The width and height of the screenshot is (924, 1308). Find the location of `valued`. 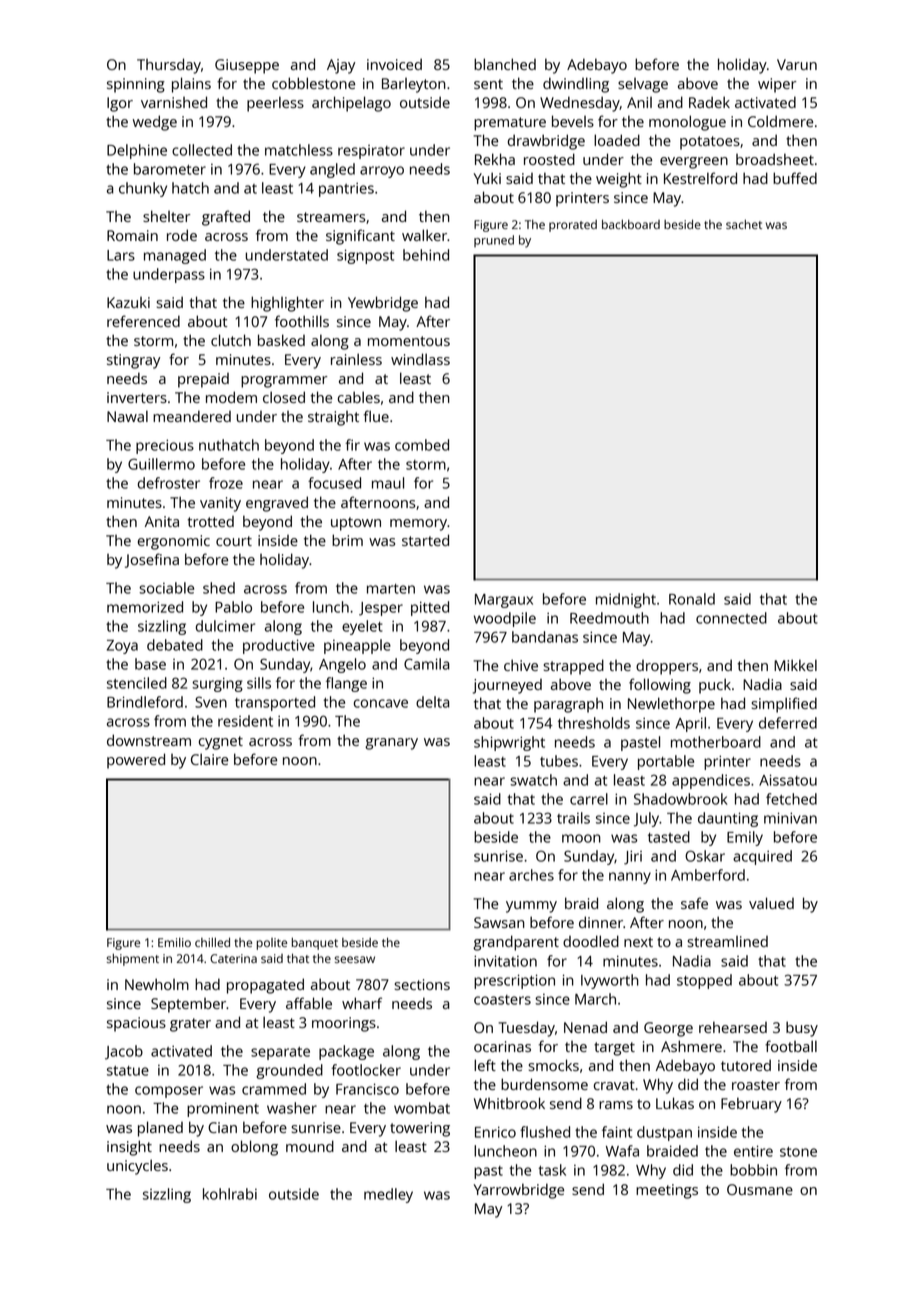

valued is located at coordinates (771, 903).
